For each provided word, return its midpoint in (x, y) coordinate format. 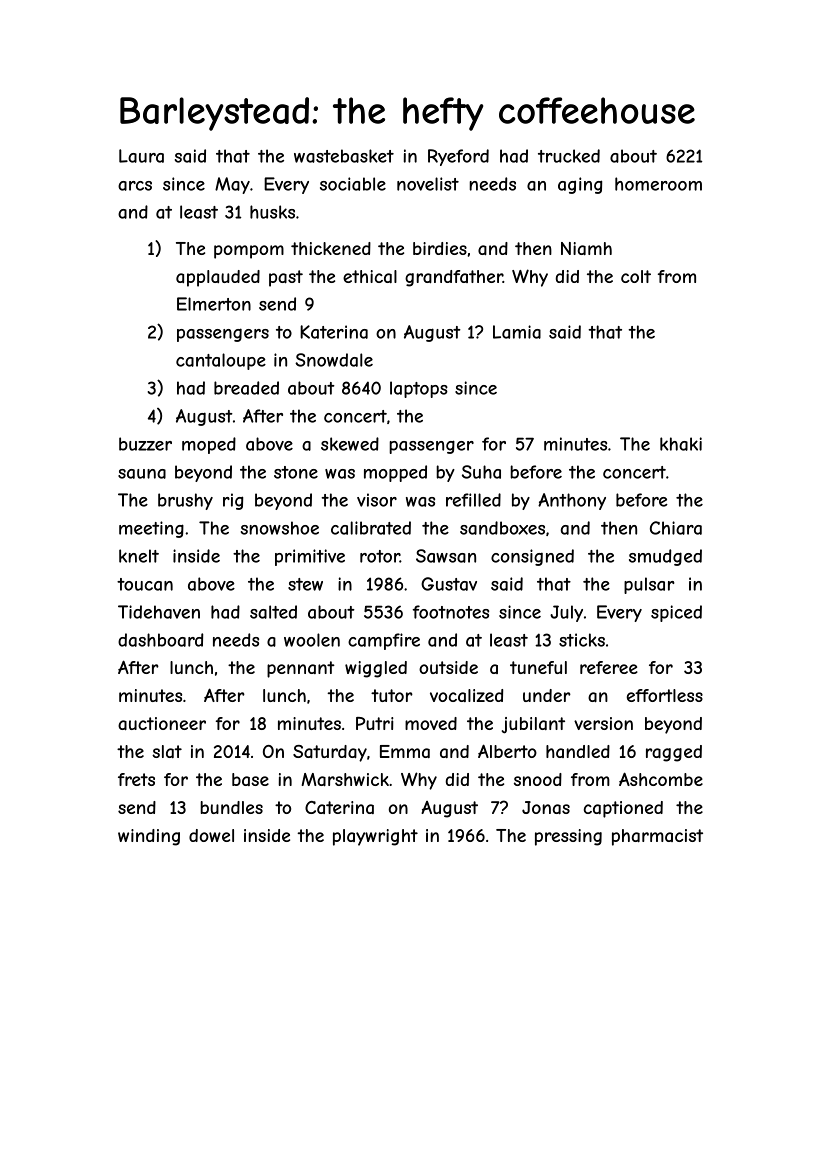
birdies (440, 248)
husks (272, 212)
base (250, 779)
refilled (473, 500)
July (566, 613)
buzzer (145, 444)
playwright (375, 837)
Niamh (586, 249)
